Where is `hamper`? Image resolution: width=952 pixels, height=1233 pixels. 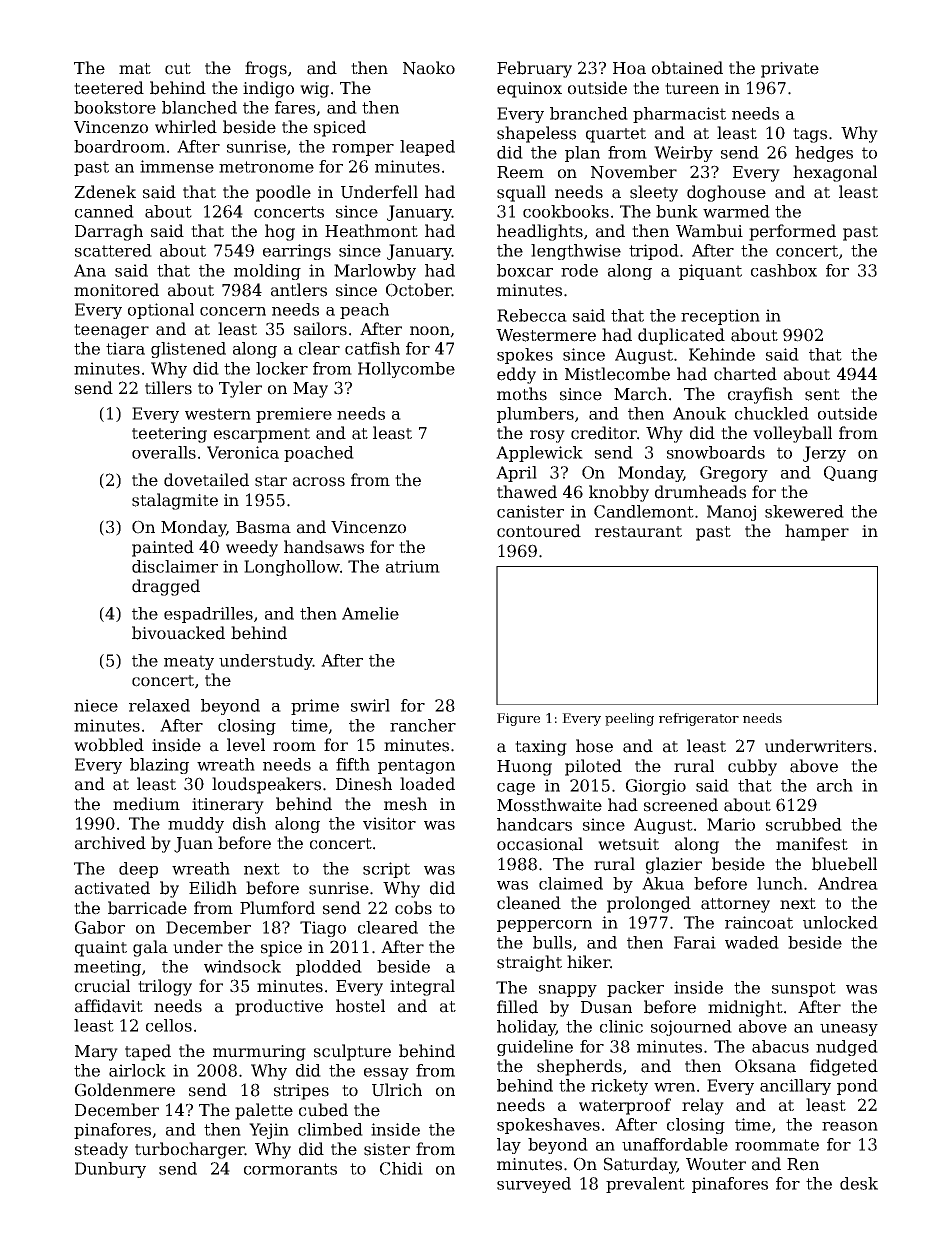 hamper is located at coordinates (817, 532).
